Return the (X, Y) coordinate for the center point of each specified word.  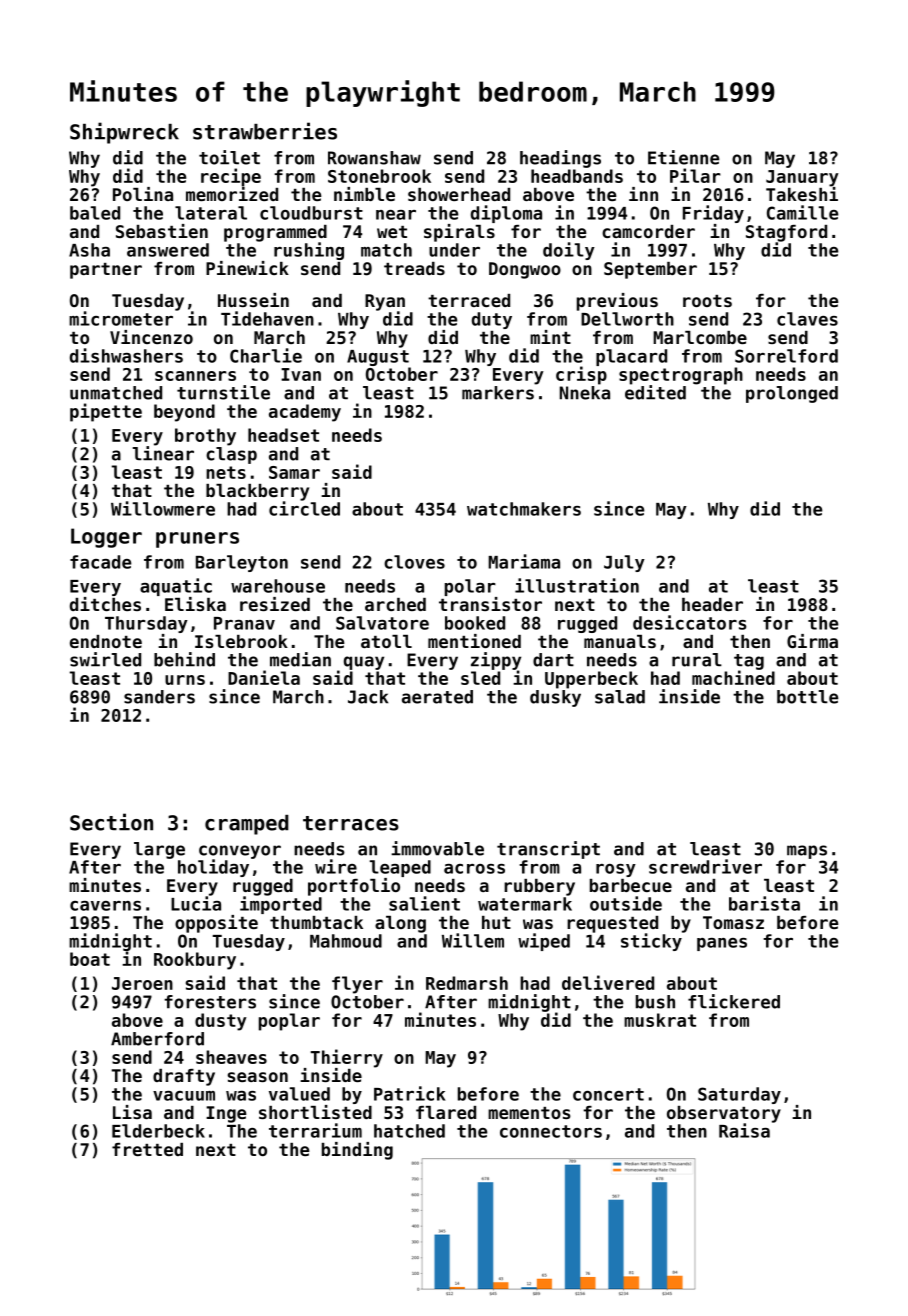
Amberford (157, 1039)
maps (807, 852)
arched (395, 604)
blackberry (257, 492)
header (712, 604)
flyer (357, 985)
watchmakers (524, 509)
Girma (812, 641)
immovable (437, 848)
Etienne (683, 157)
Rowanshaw (374, 158)
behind (184, 659)
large (159, 850)
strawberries (265, 131)
